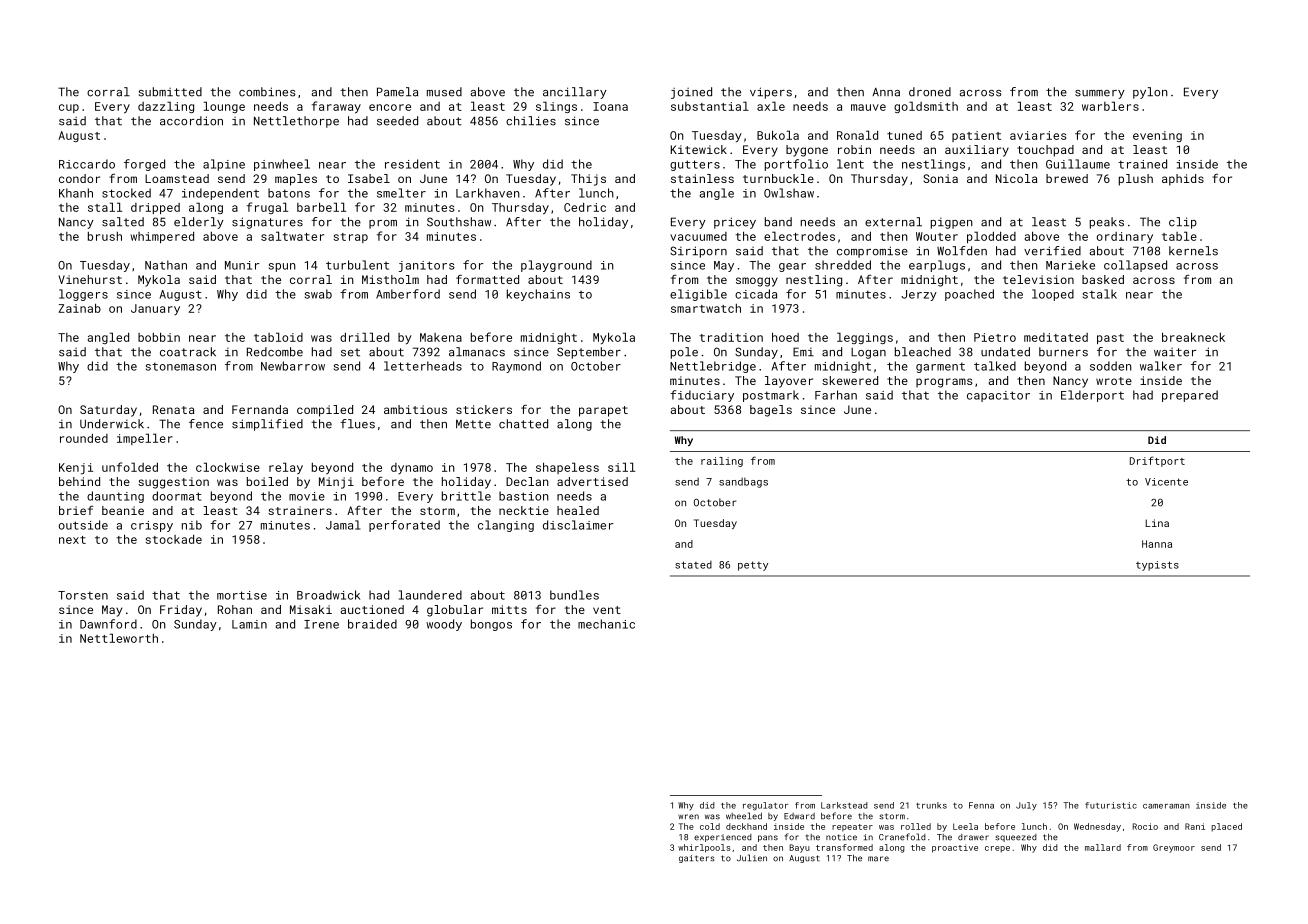  I want to click on gaiters, so click(696, 859).
